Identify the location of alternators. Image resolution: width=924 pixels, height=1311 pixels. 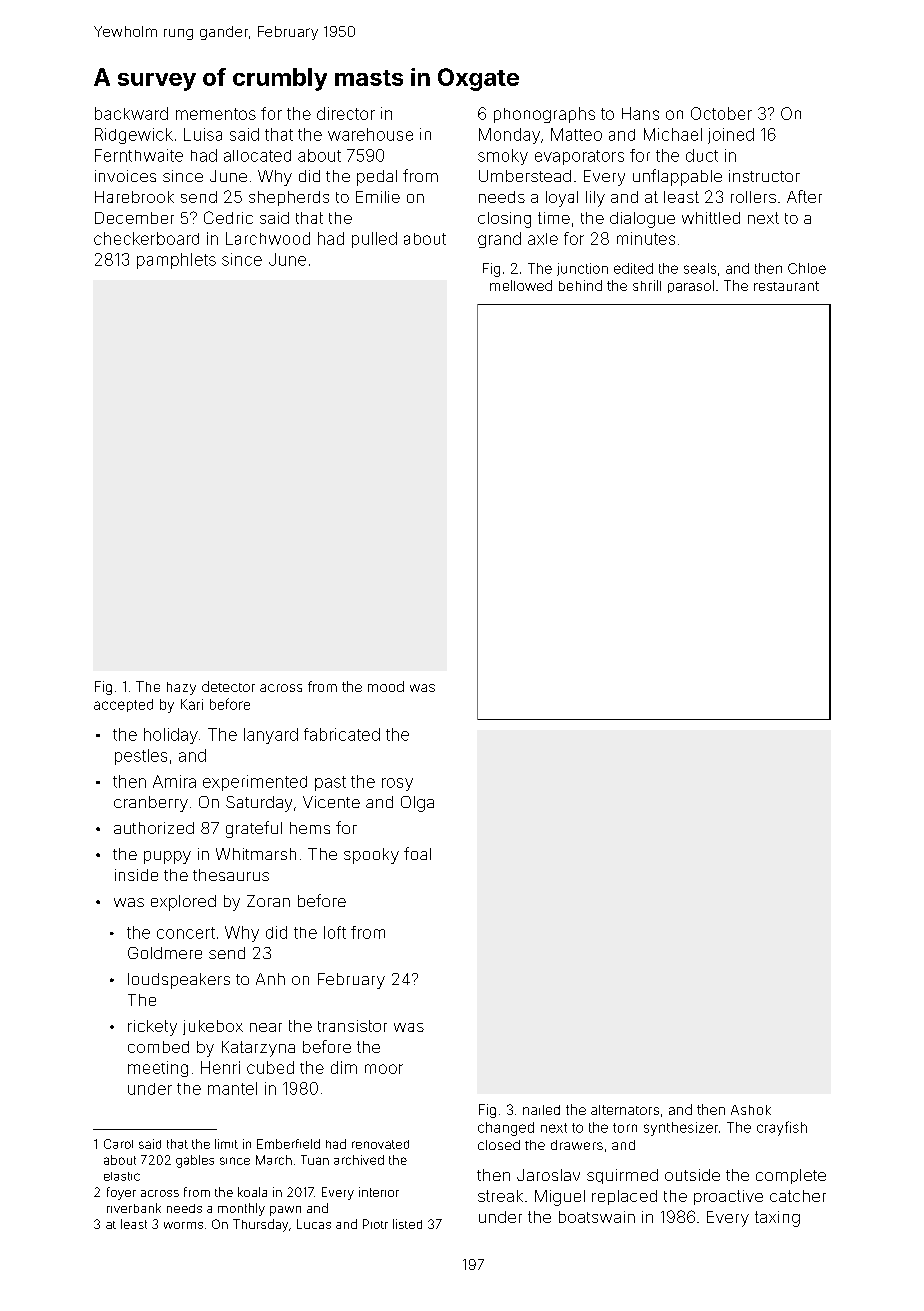
(625, 1110).
